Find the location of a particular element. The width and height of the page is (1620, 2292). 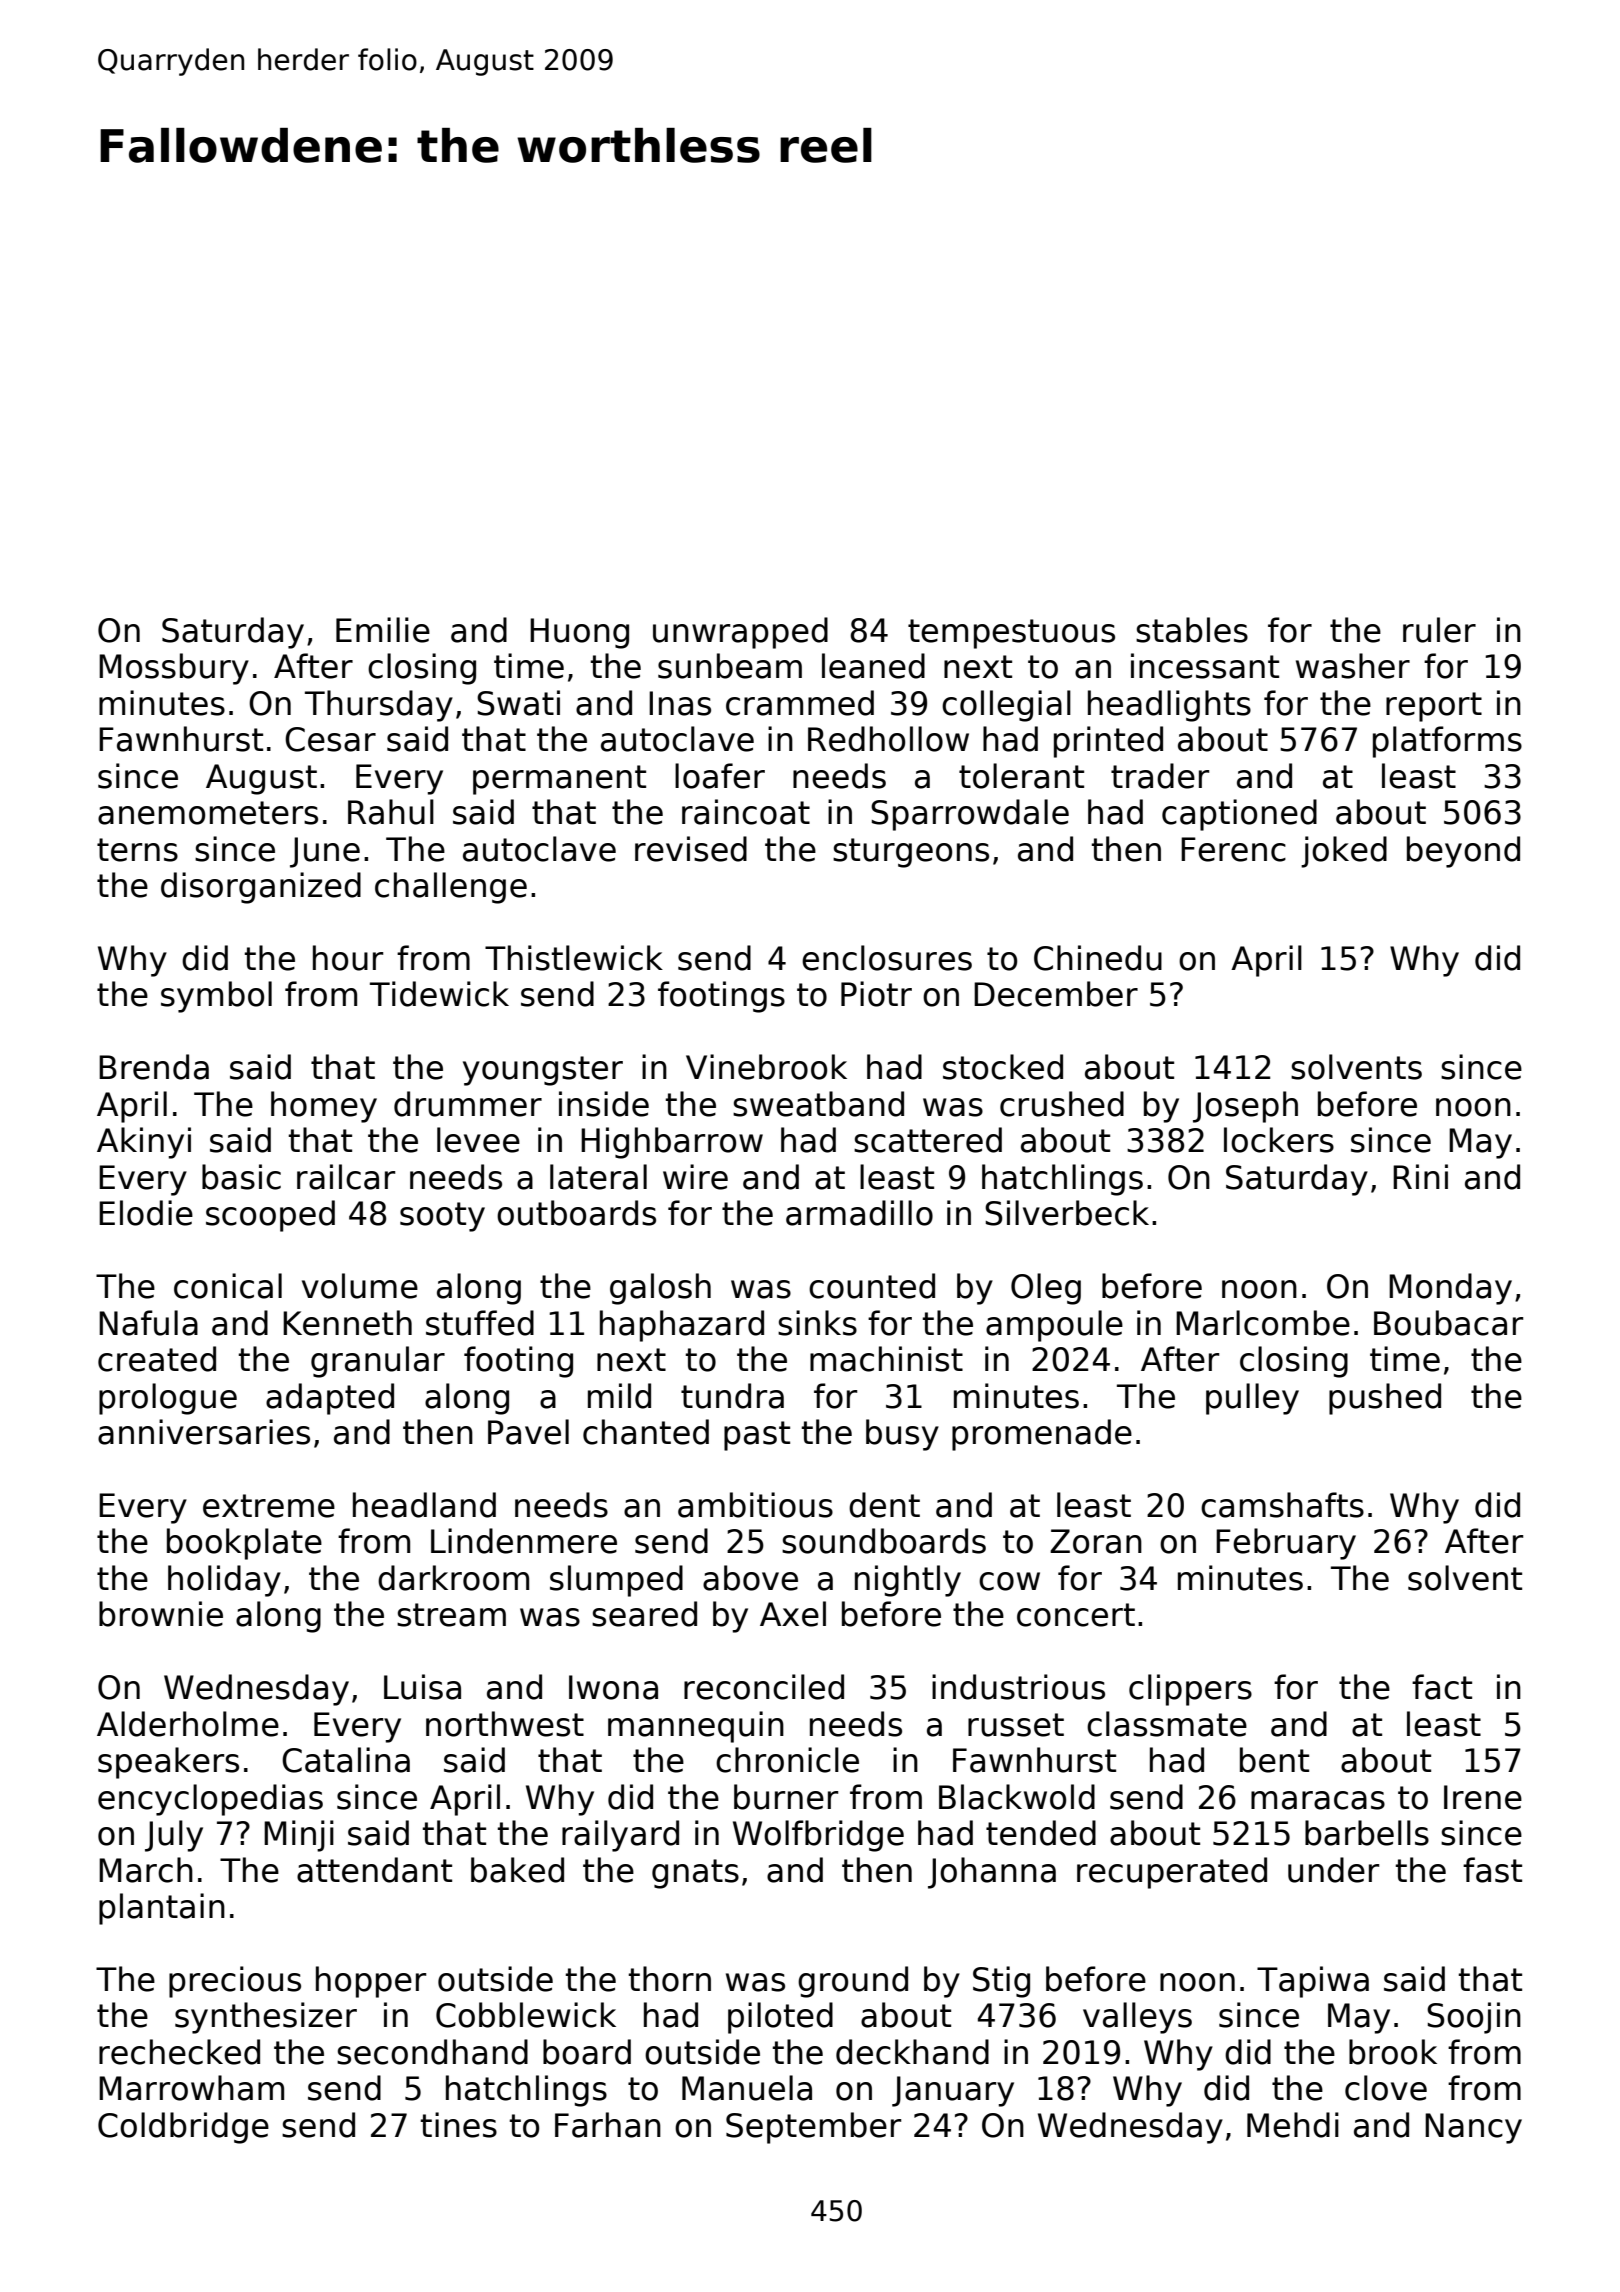

deckhand is located at coordinates (912, 2052).
